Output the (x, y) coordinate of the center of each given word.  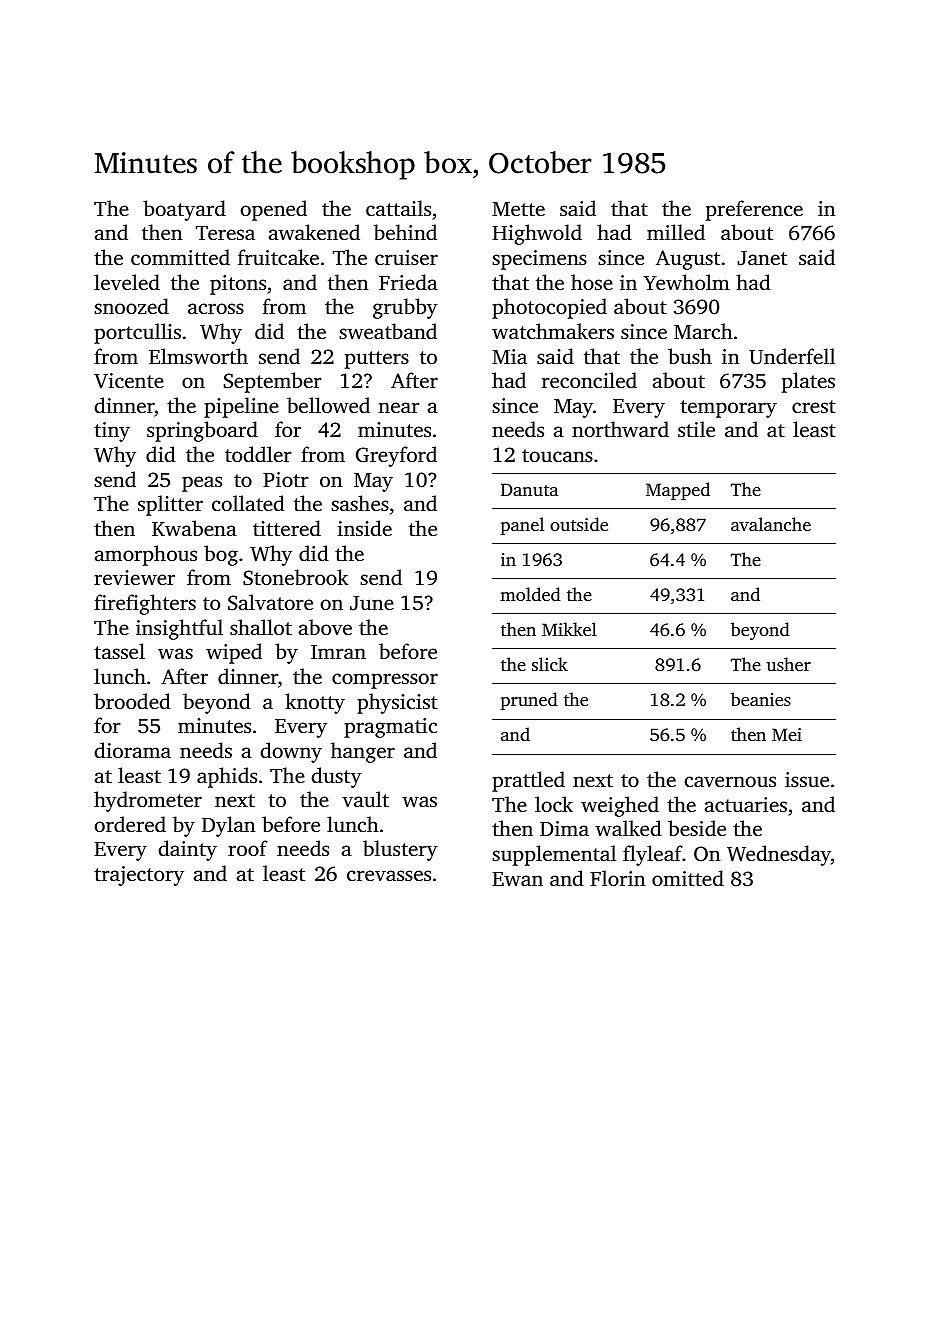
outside (579, 524)
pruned (529, 701)
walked (628, 828)
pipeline (241, 407)
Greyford (396, 456)
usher (789, 664)
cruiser (406, 257)
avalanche (771, 524)
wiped (234, 653)
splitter (170, 505)
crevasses (389, 875)
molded (530, 594)
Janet (762, 258)
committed (180, 257)
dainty (188, 850)
